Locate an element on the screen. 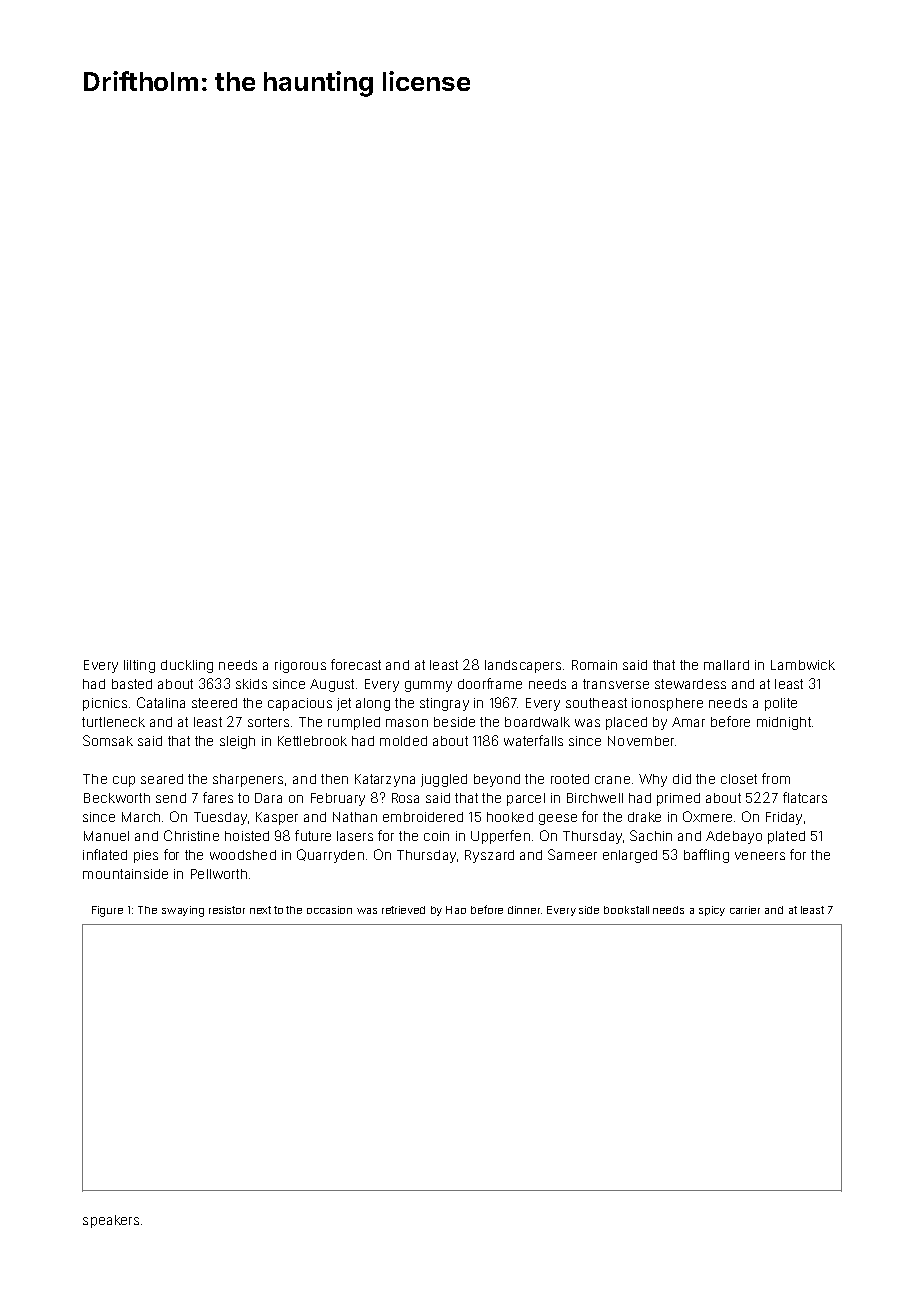 The width and height of the screenshot is (924, 1308). spicy is located at coordinates (712, 911).
